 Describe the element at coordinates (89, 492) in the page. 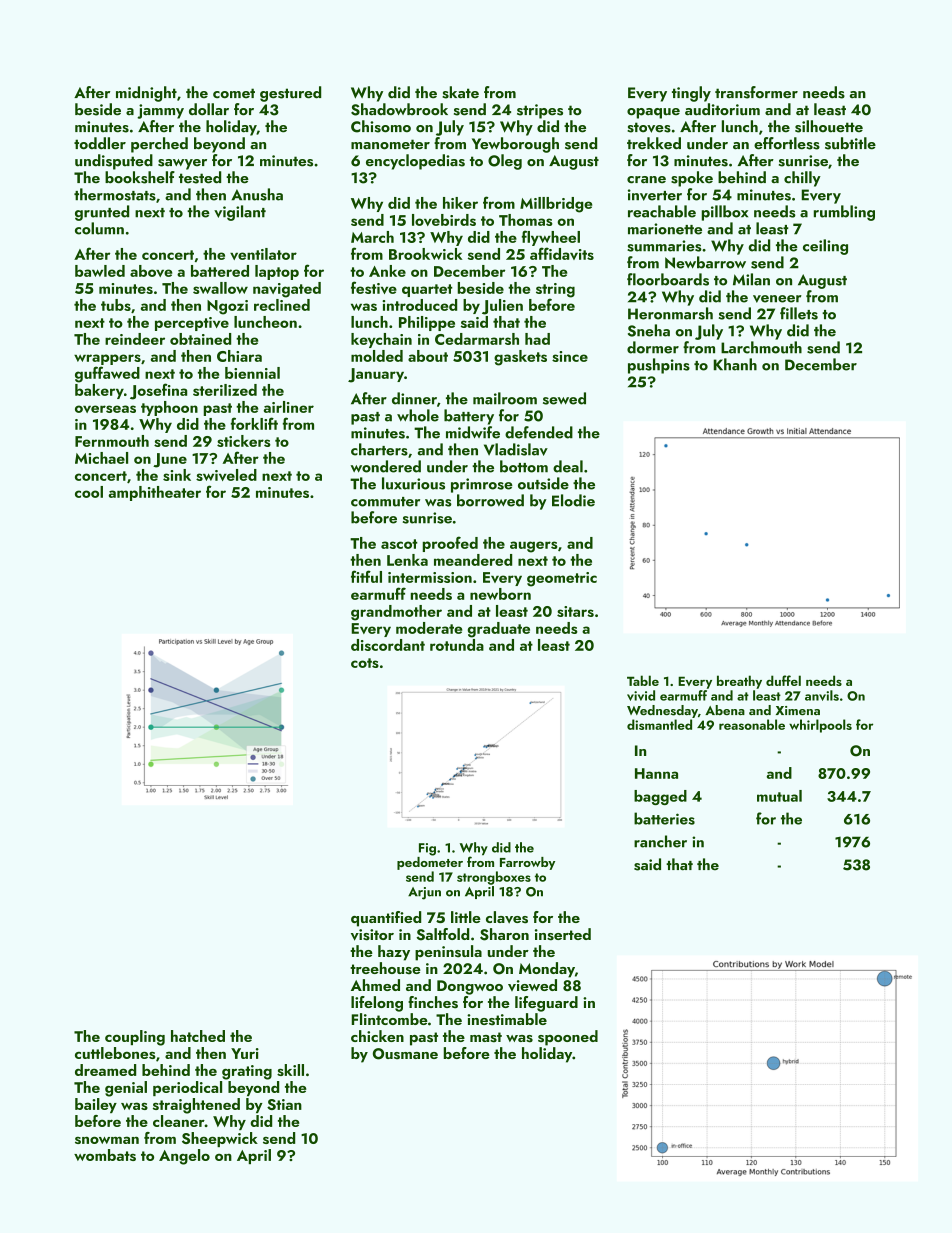

I see `cool` at that location.
